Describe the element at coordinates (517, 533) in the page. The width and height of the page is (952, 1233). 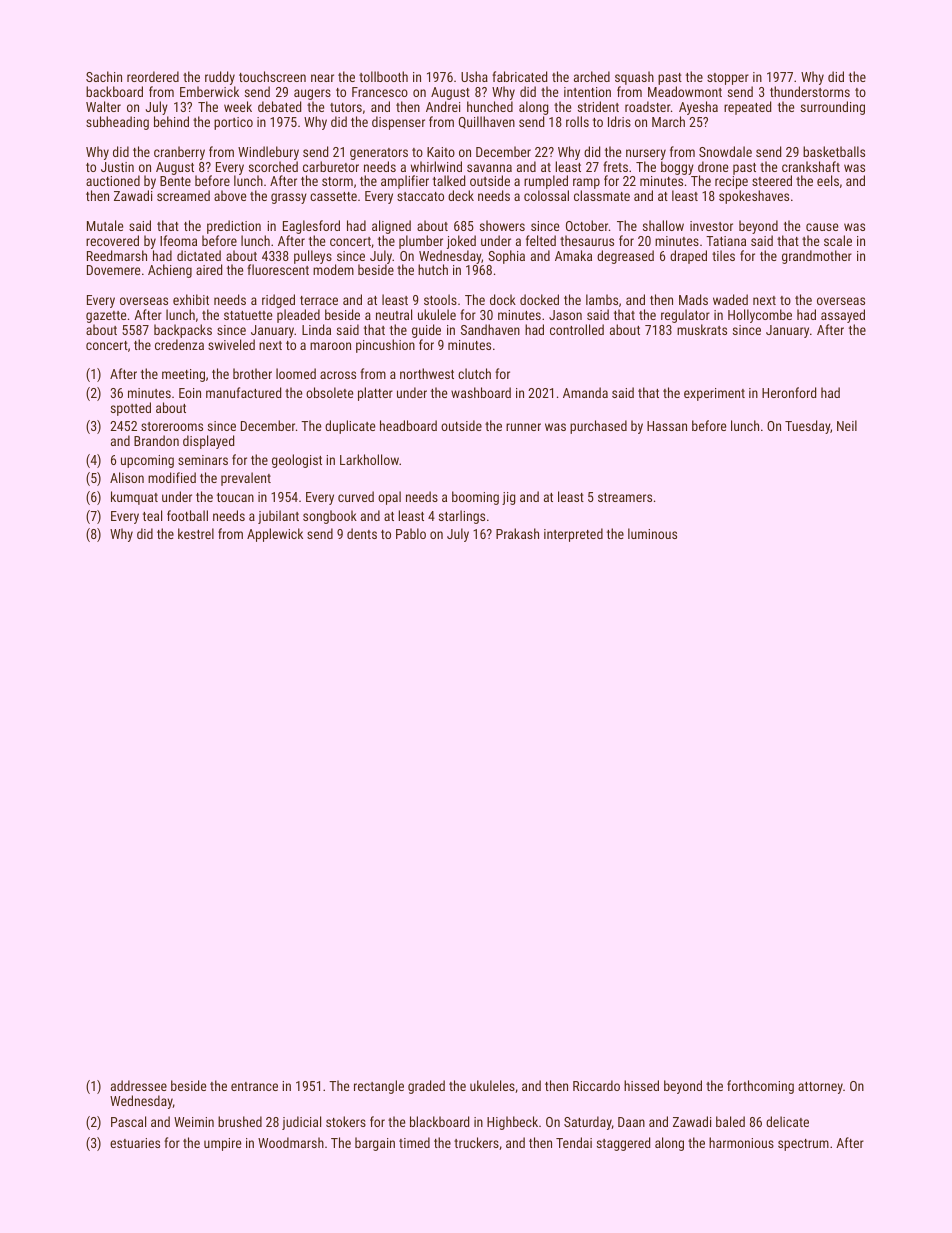
I see `Prakash` at that location.
